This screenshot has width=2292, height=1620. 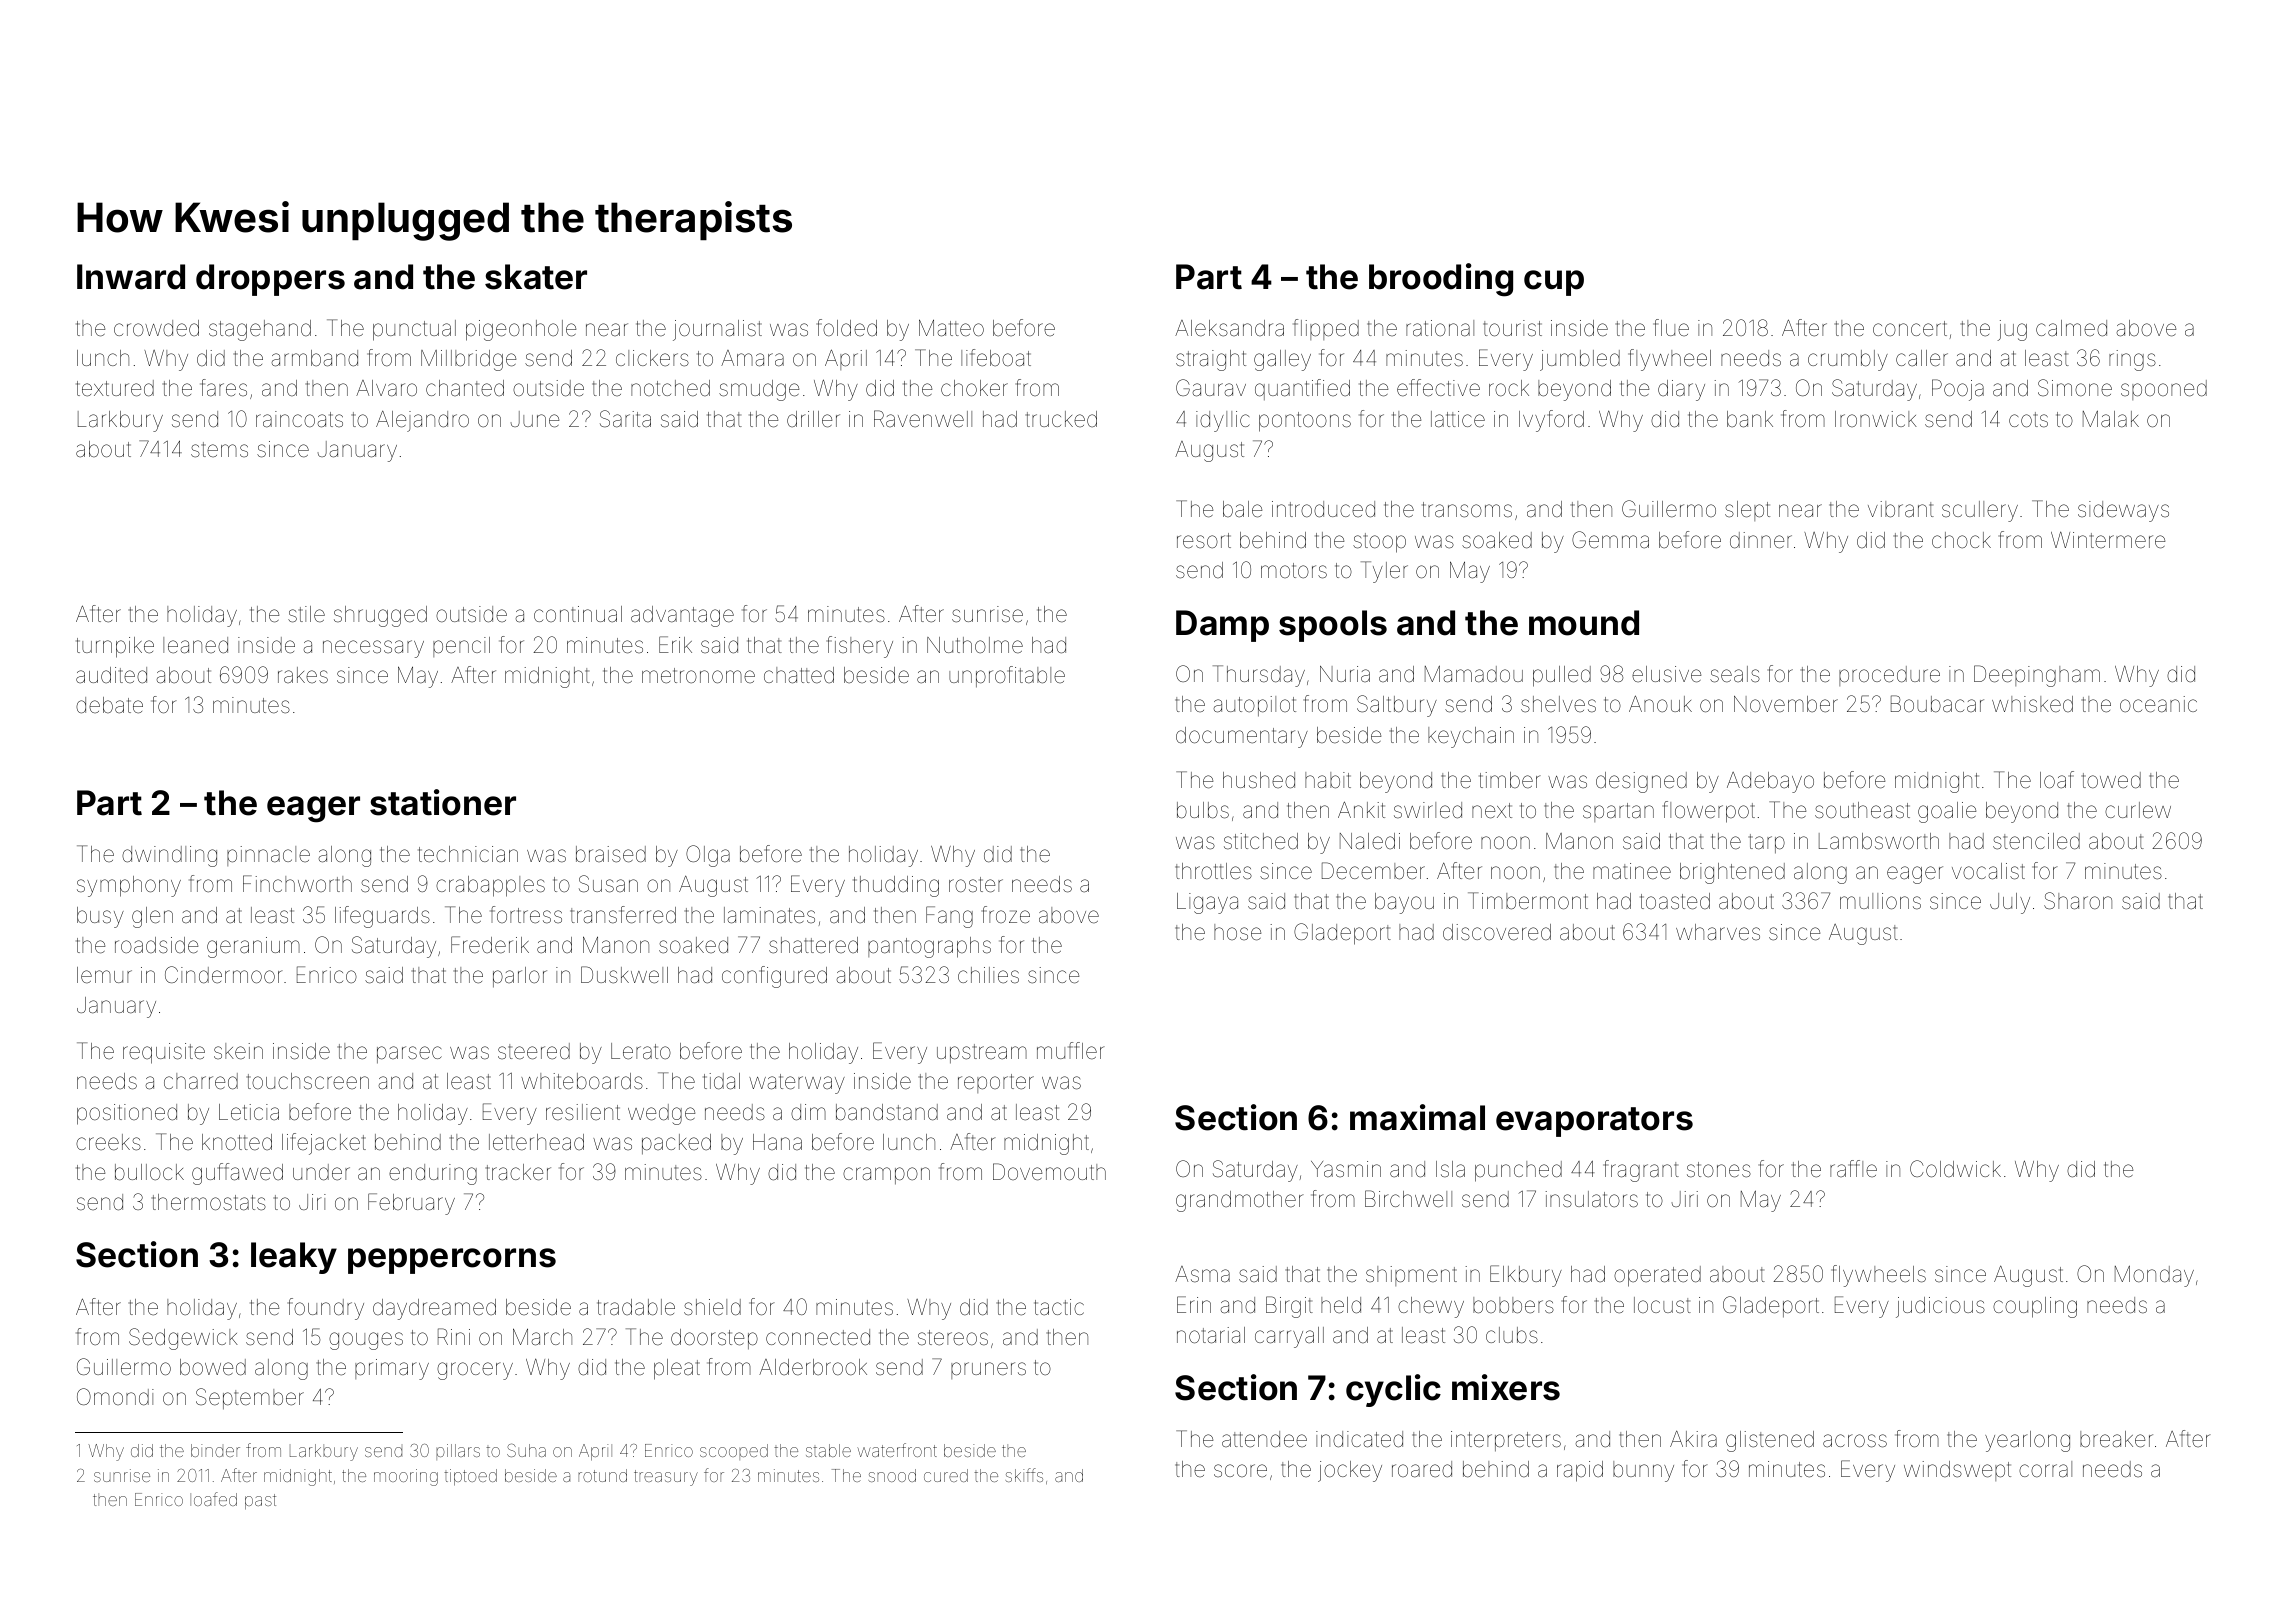 I want to click on pleat, so click(x=677, y=1369).
